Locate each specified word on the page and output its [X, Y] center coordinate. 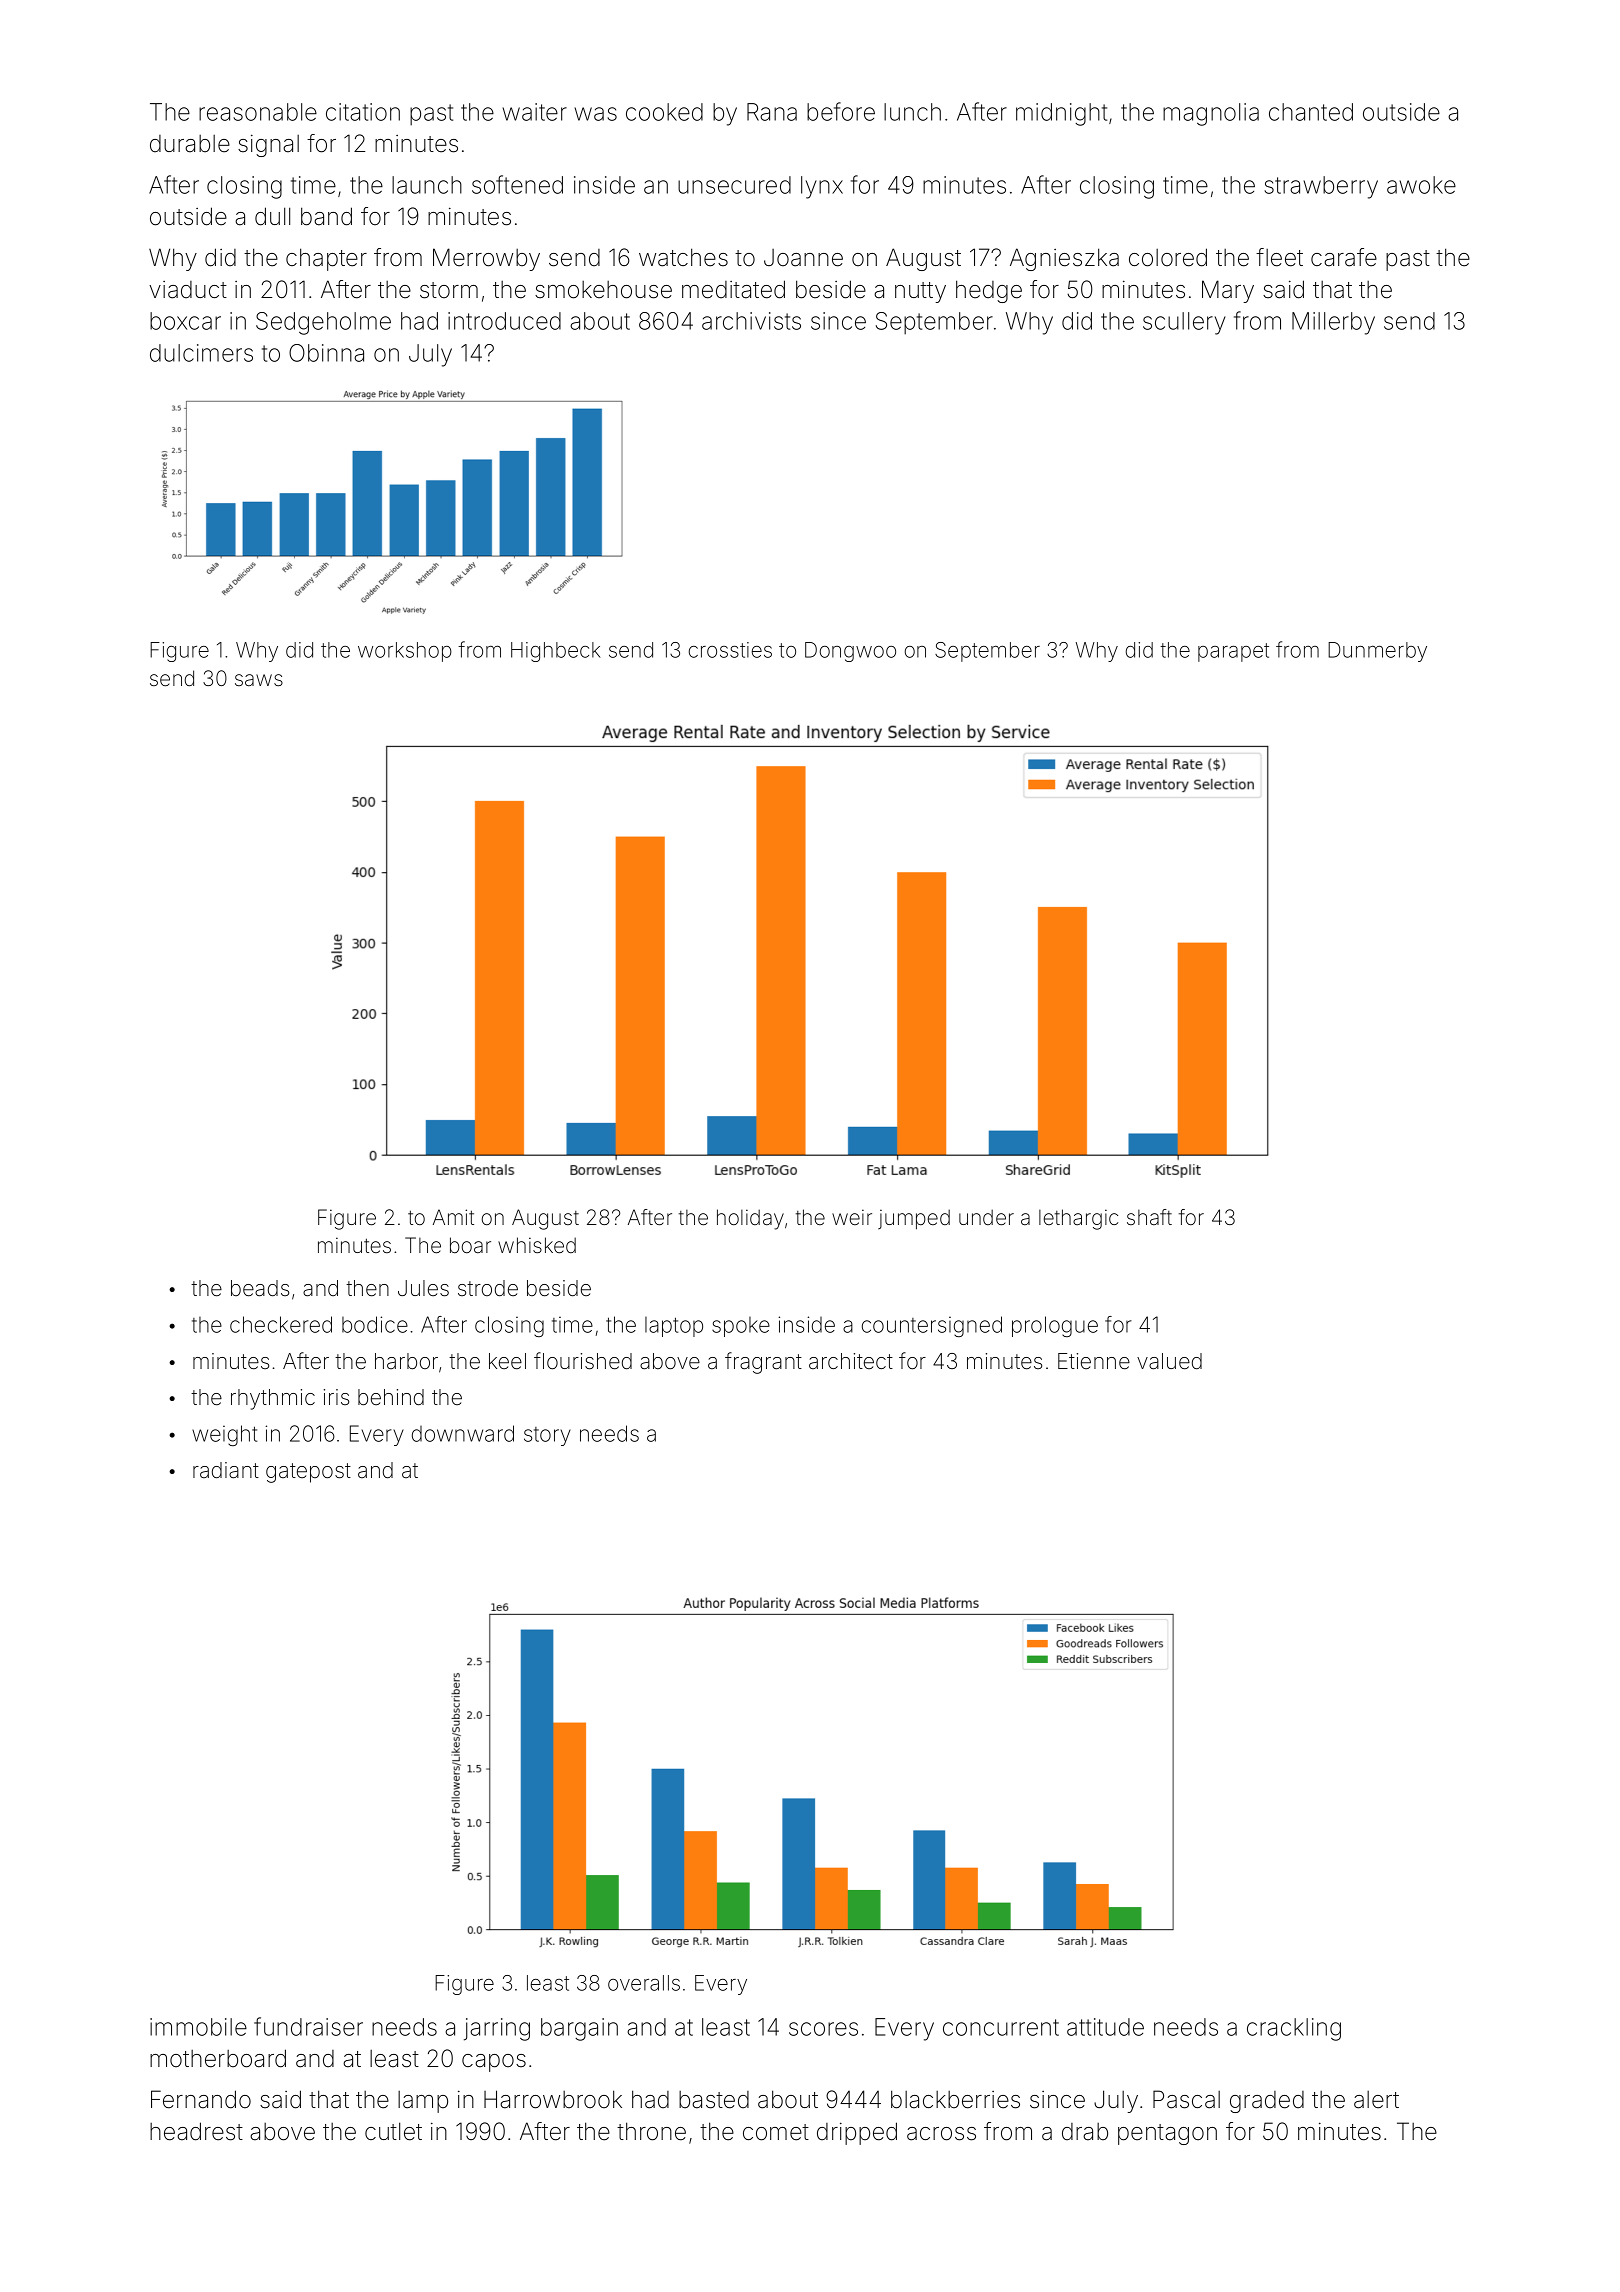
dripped [857, 2133]
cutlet [393, 2131]
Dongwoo [850, 652]
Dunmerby [1377, 652]
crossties [730, 650]
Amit [453, 1217]
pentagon [1167, 2134]
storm [449, 290]
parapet [1233, 652]
